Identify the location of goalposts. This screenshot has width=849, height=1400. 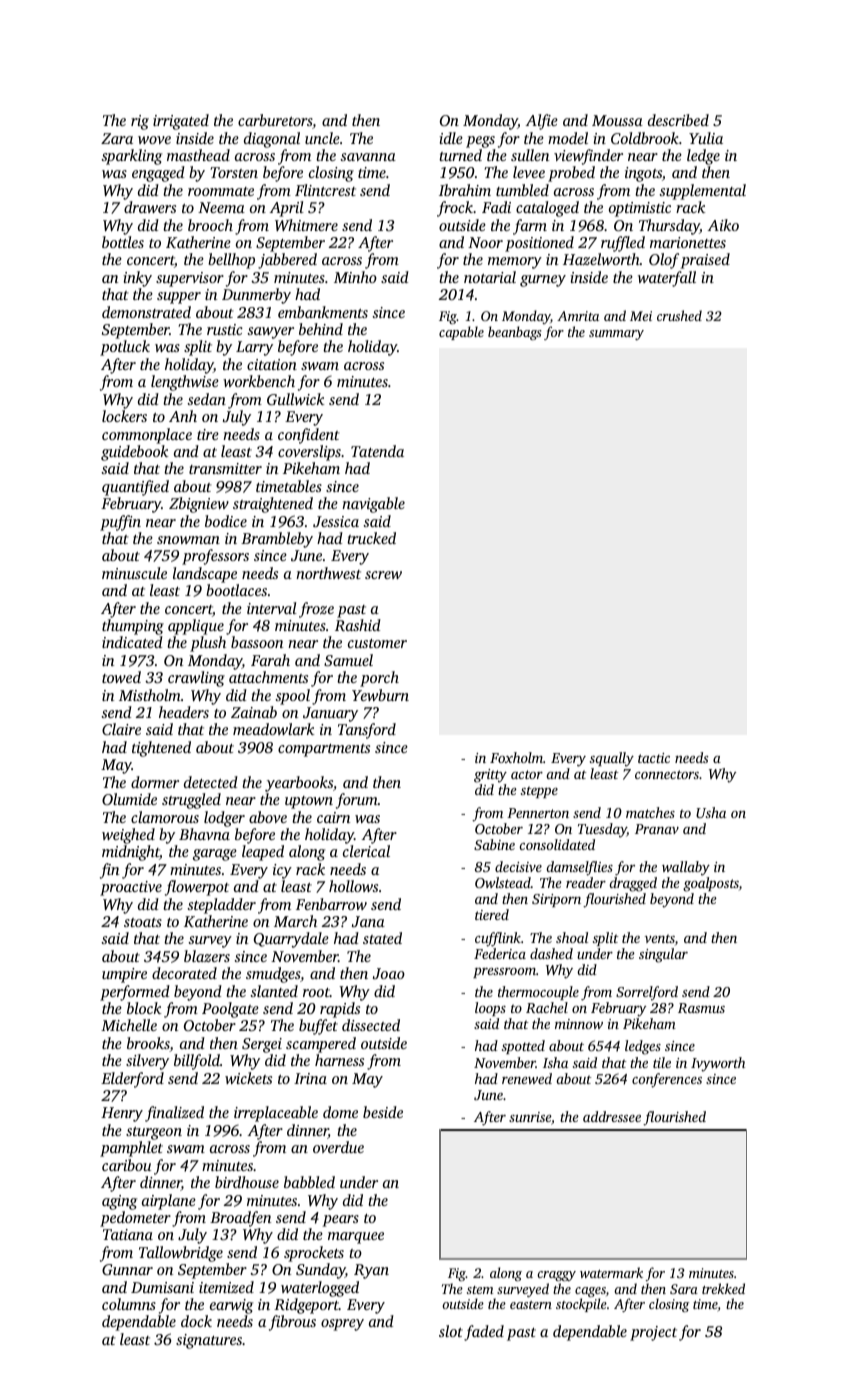
(711, 884).
